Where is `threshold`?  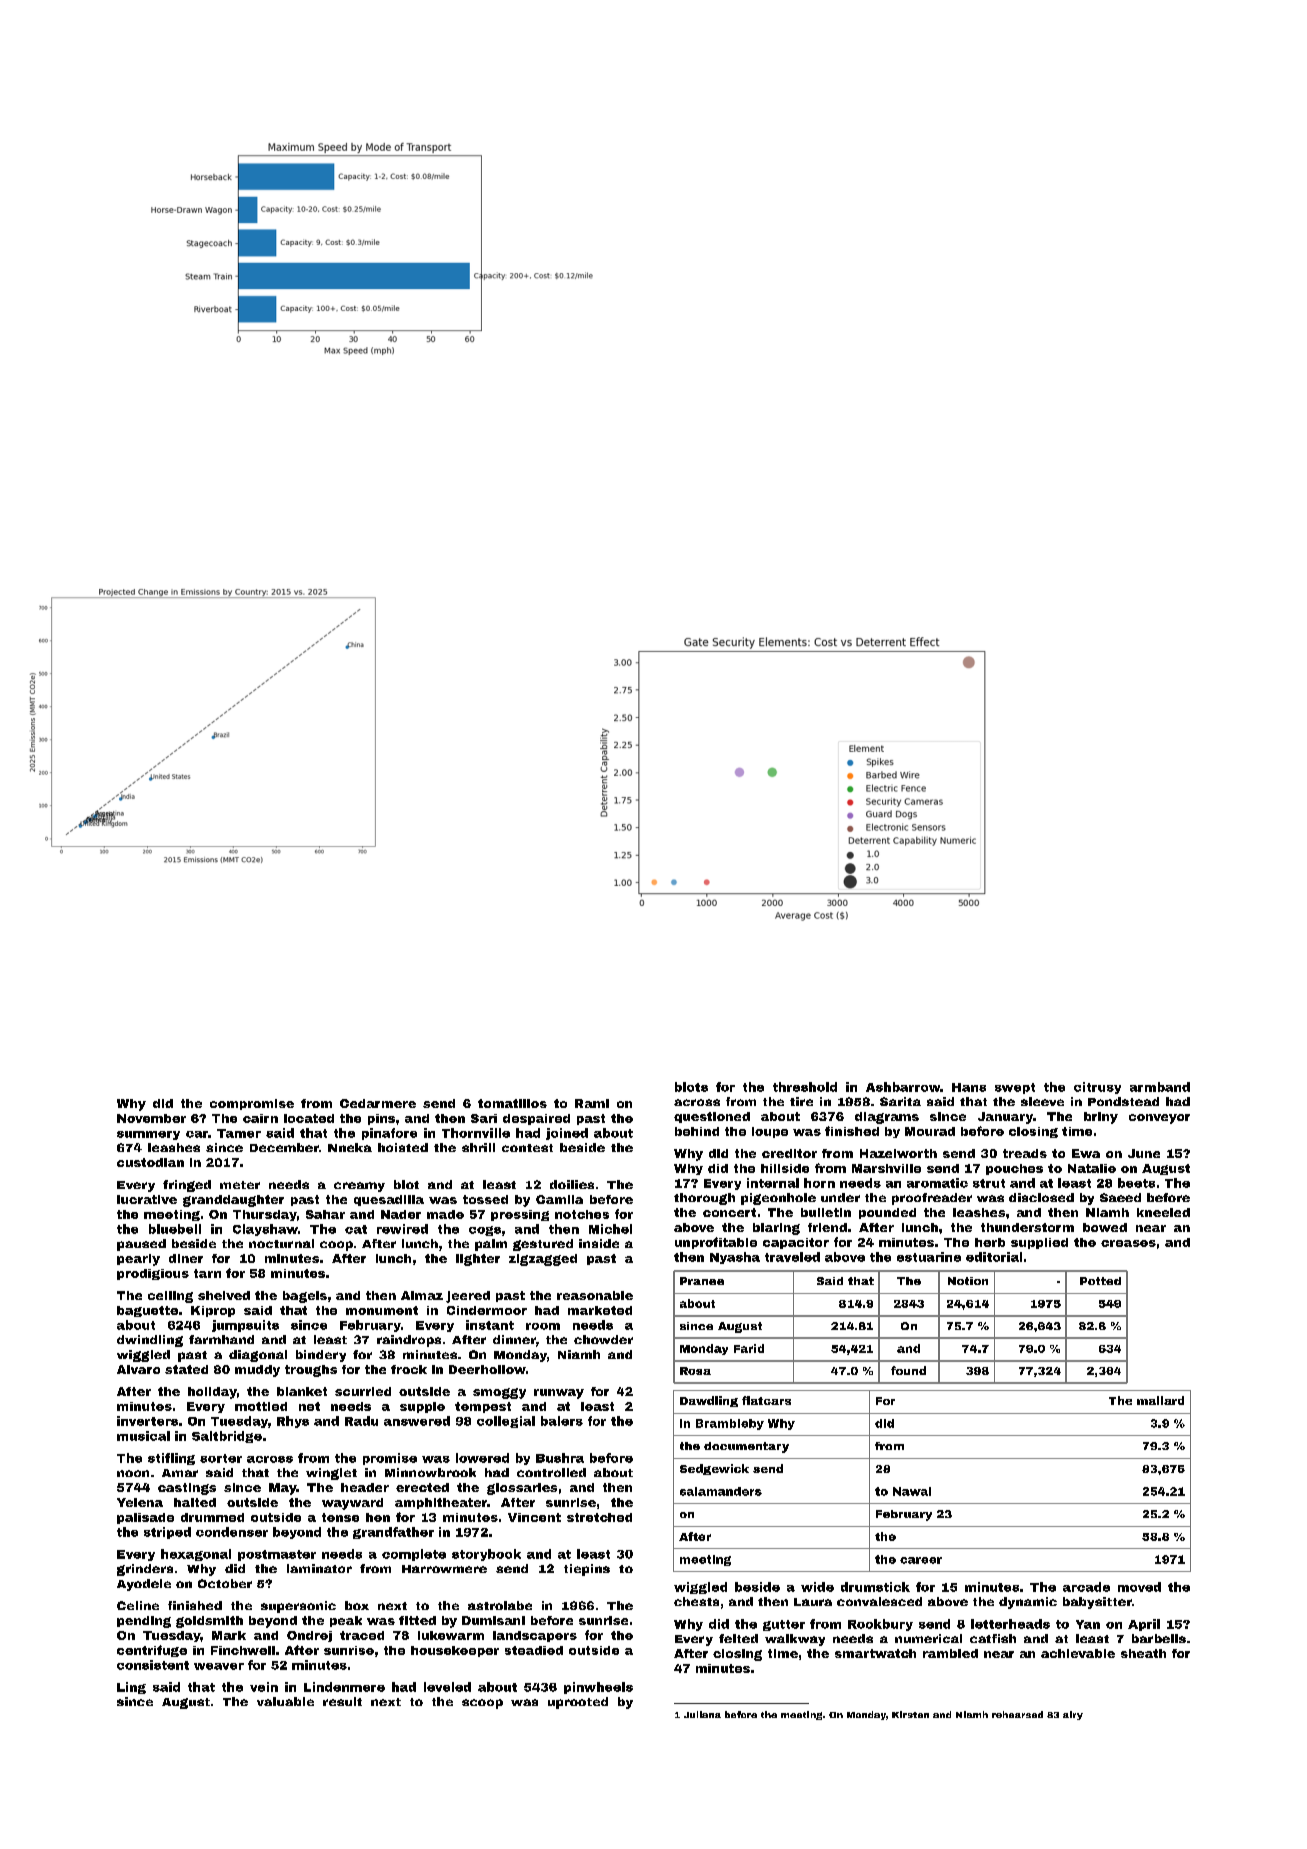
threshold is located at coordinates (805, 1087).
